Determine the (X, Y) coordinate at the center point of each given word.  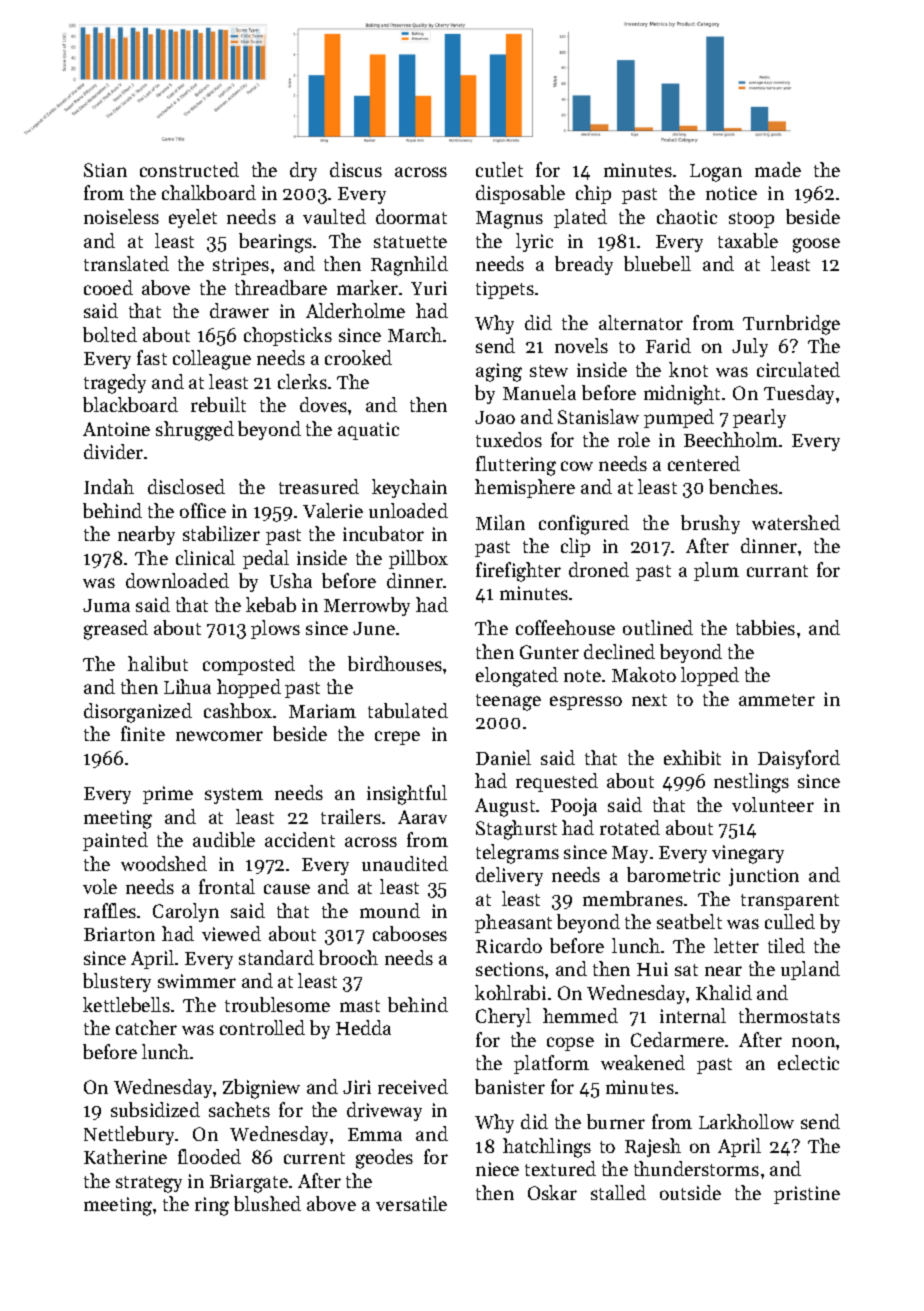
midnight (682, 395)
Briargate (249, 1183)
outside (690, 1192)
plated (580, 218)
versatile (411, 1203)
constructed (189, 169)
